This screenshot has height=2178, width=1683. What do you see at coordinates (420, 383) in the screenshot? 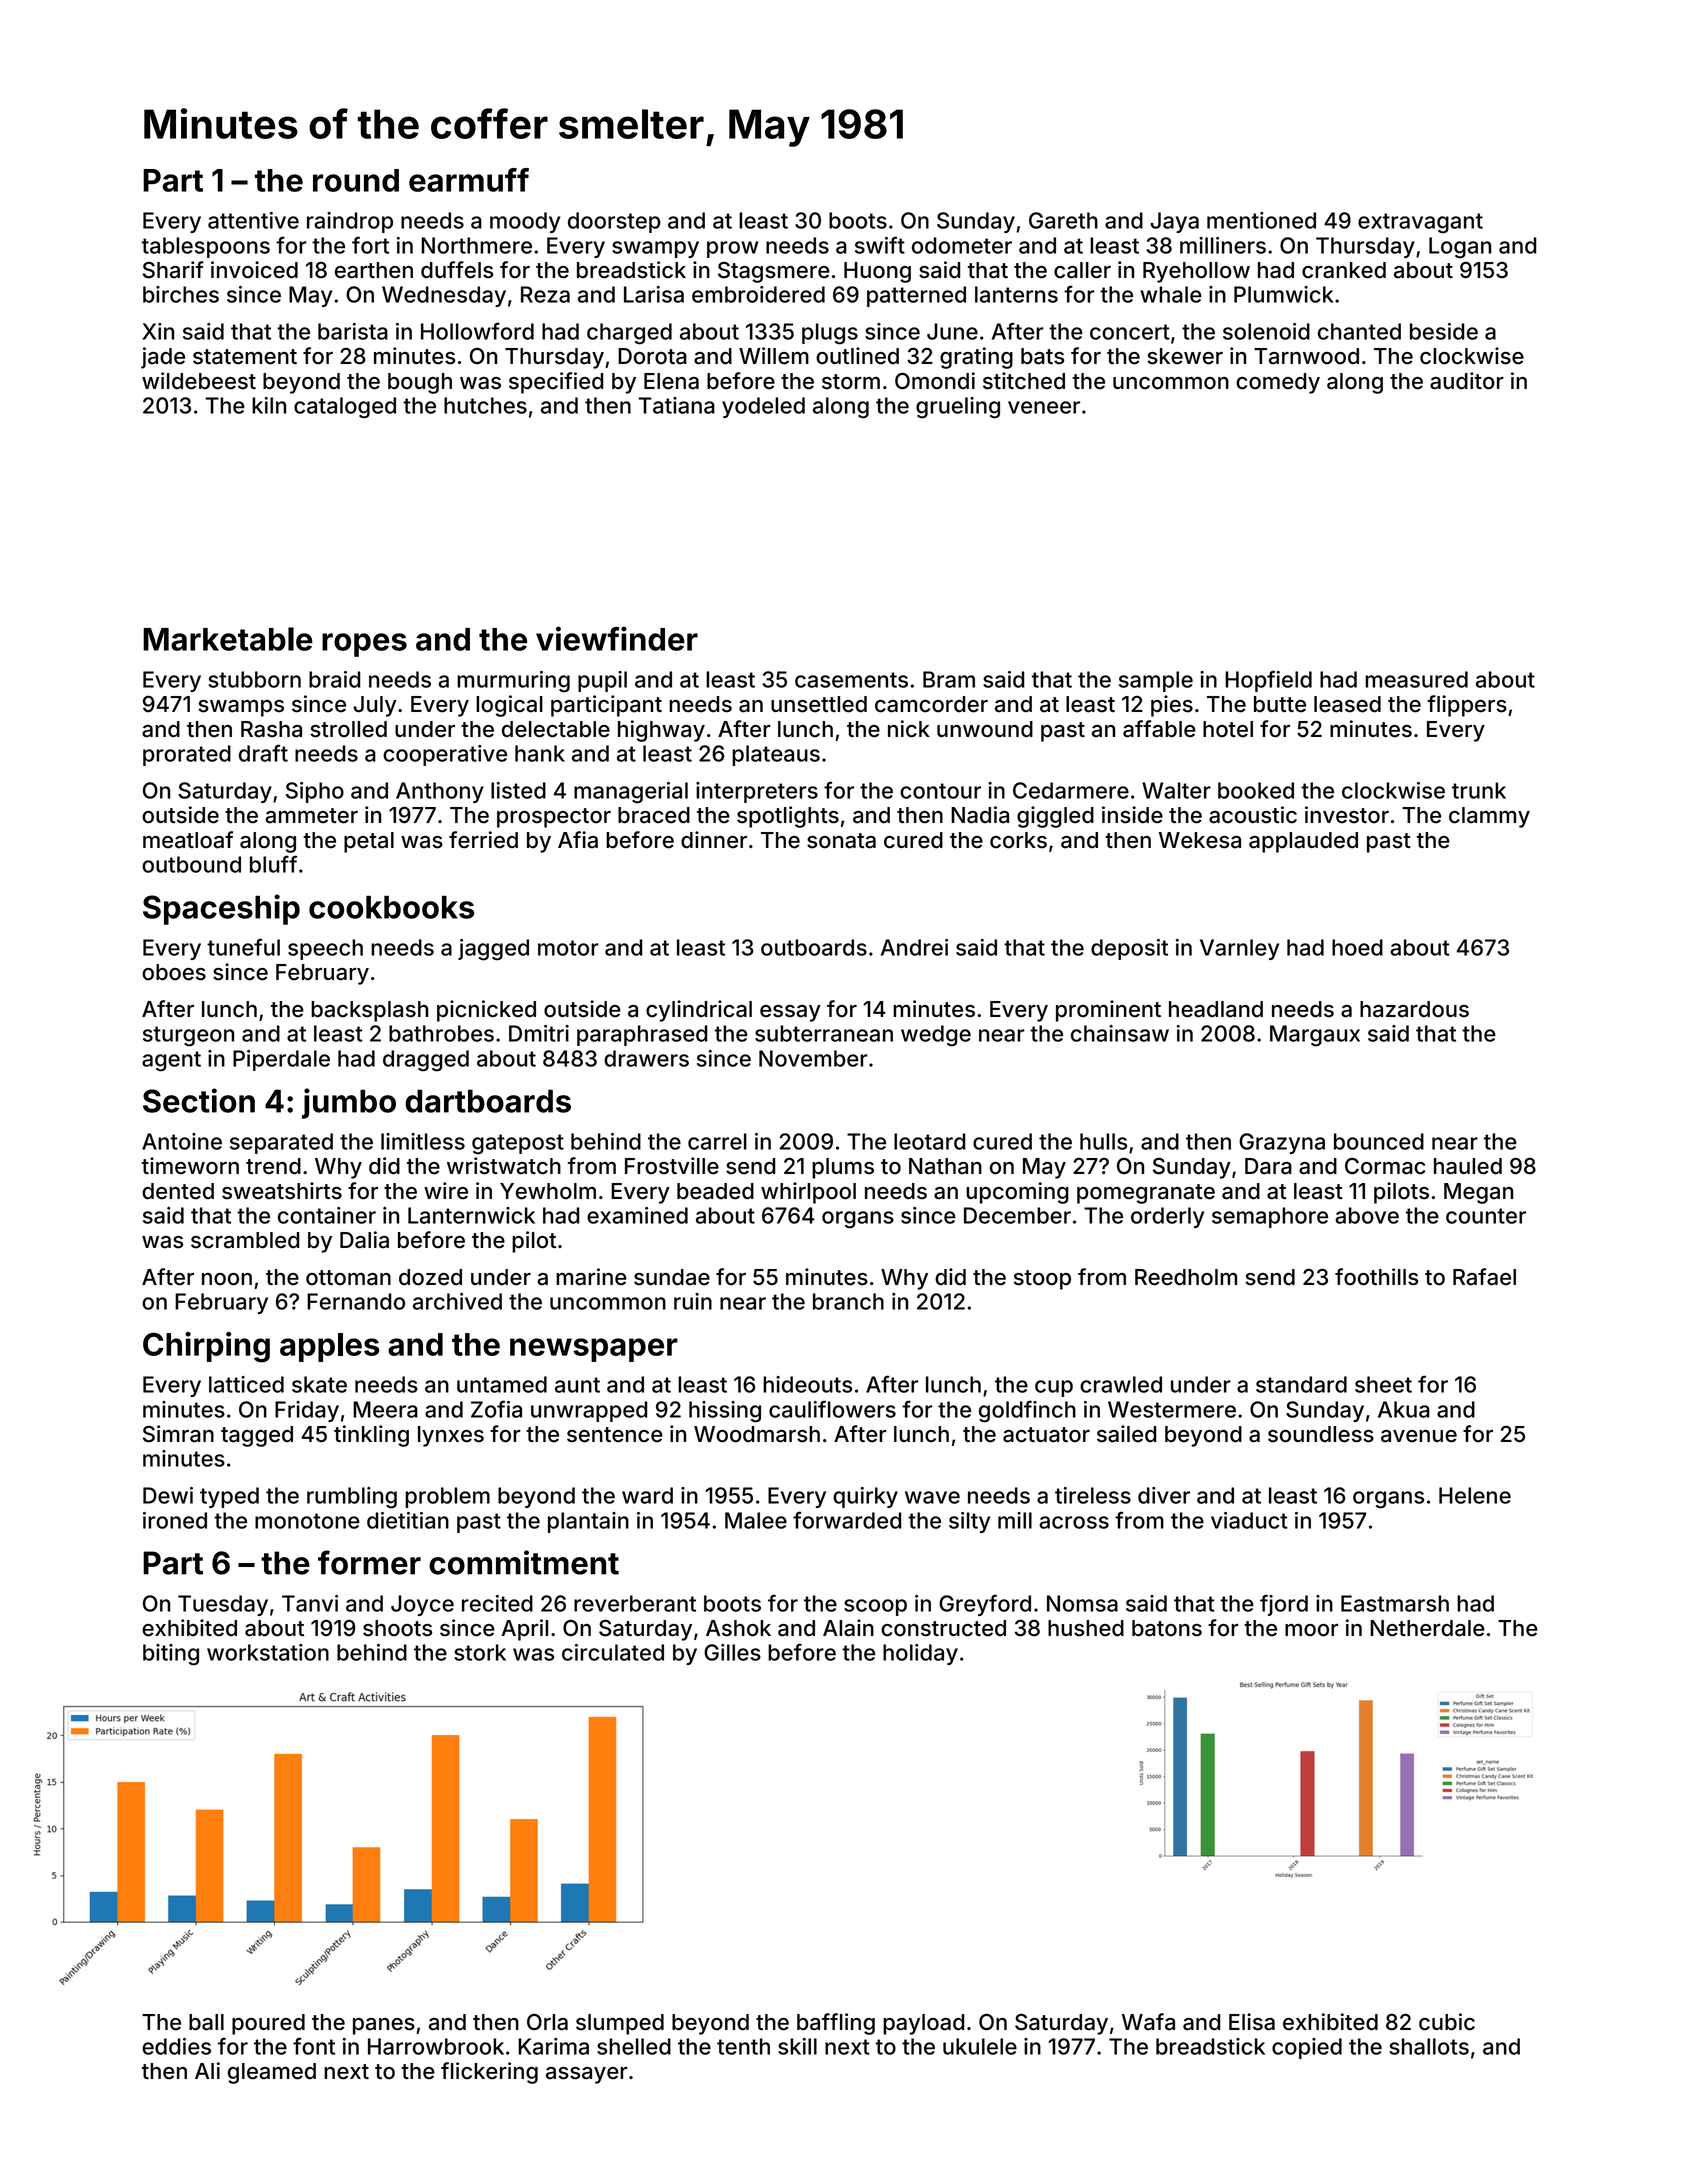
I see `bough` at bounding box center [420, 383].
